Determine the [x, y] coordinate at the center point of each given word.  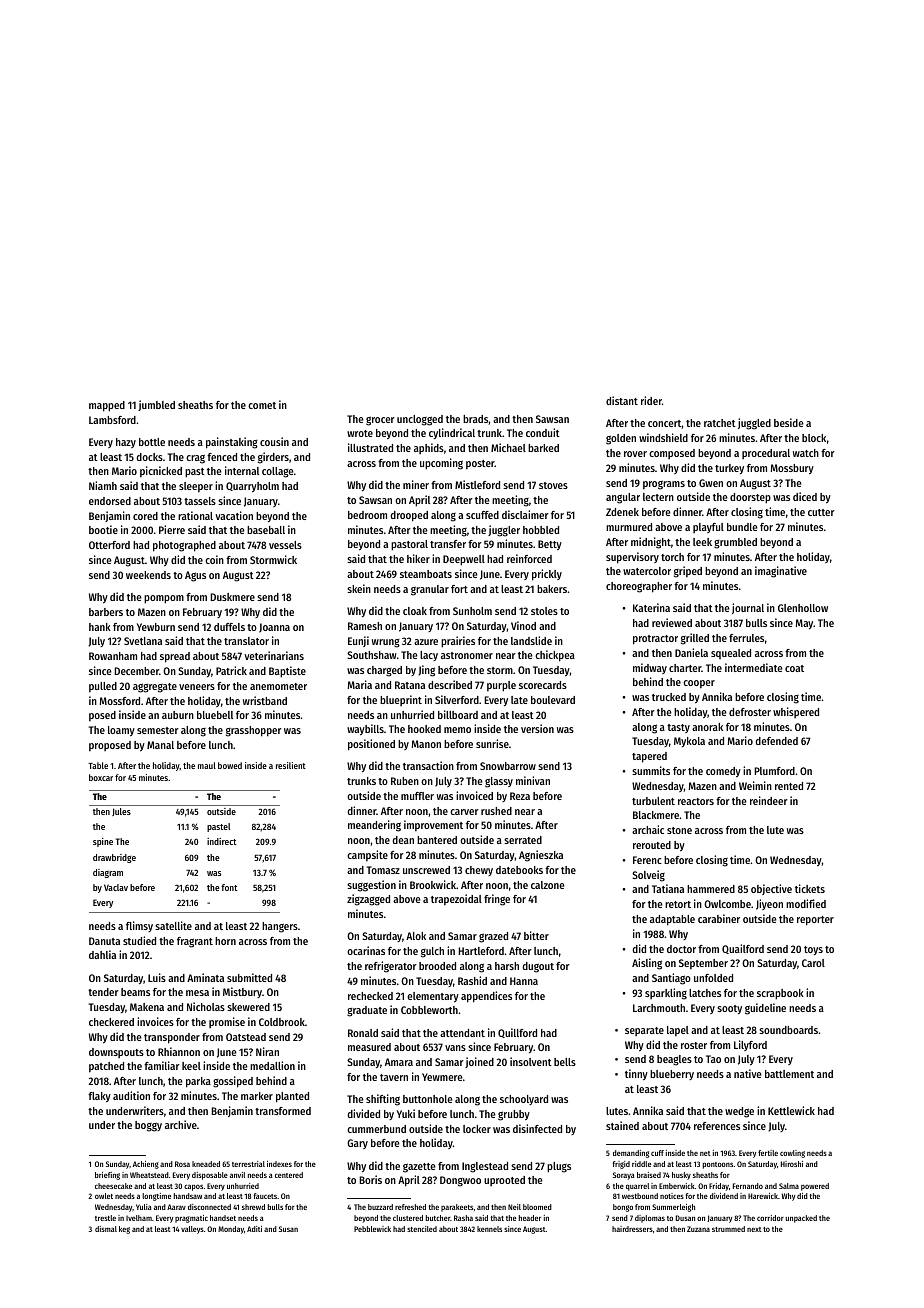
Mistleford [477, 484]
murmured [629, 527]
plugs [559, 1167]
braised [649, 1175]
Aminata [205, 977]
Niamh [103, 485]
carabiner [719, 918]
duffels [229, 627]
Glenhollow [803, 608]
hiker [418, 558]
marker [257, 1096]
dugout [538, 967]
